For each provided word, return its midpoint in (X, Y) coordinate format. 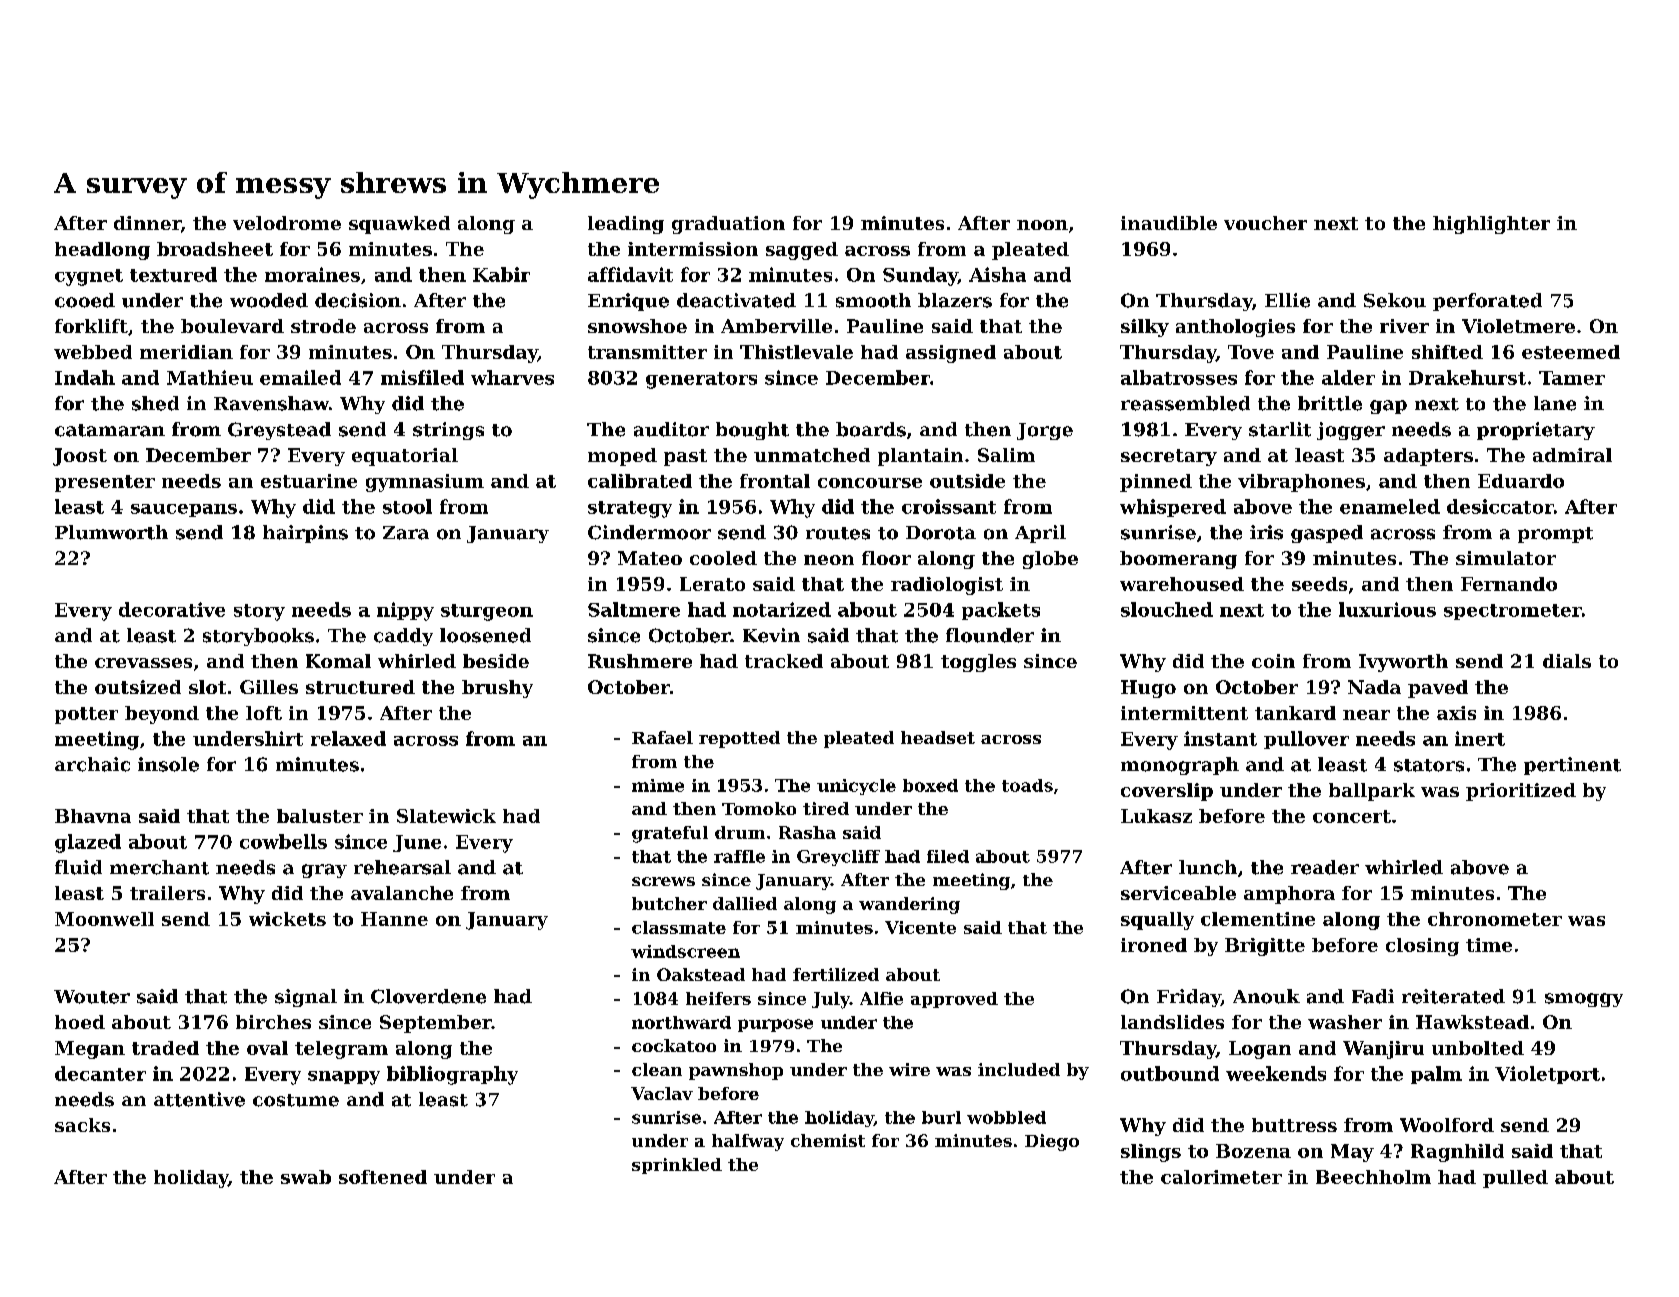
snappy (344, 1078)
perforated (1487, 302)
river (1404, 326)
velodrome (287, 223)
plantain (920, 457)
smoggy (1584, 1000)
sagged (802, 251)
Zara (406, 533)
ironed (1154, 945)
